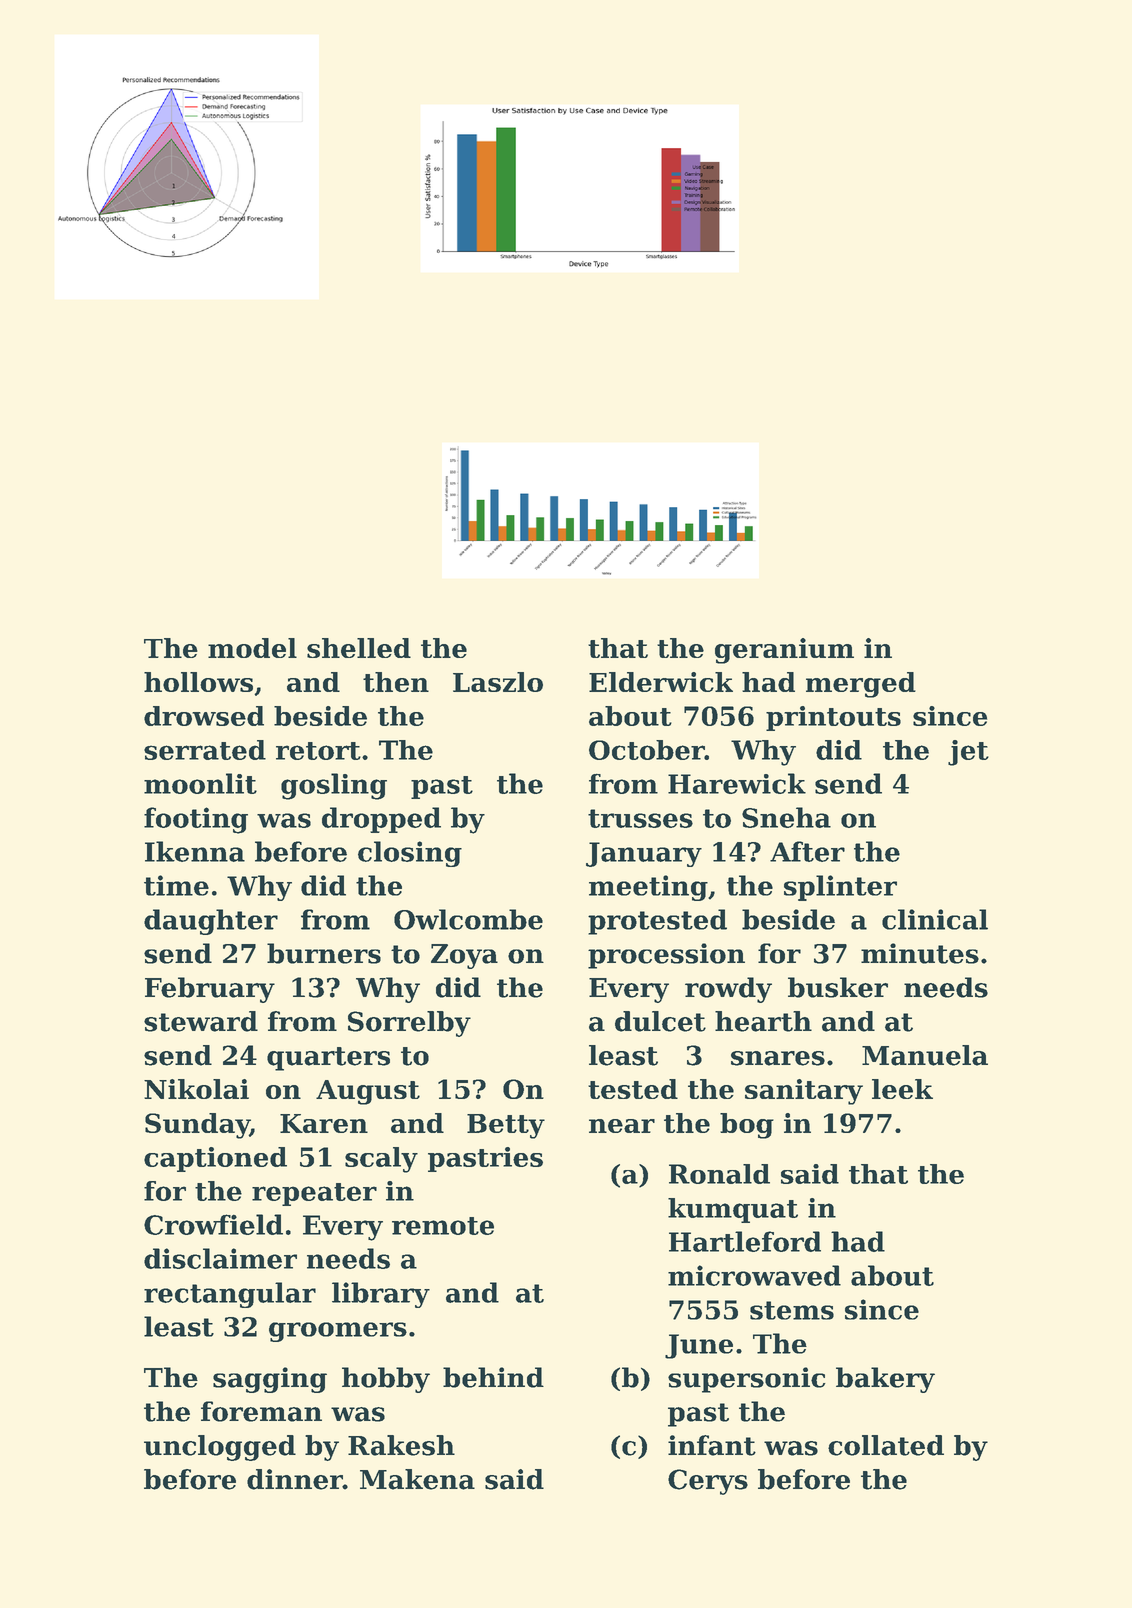 This image has width=1132, height=1608. Describe the element at coordinates (792, 1310) in the image. I see `stems` at that location.
